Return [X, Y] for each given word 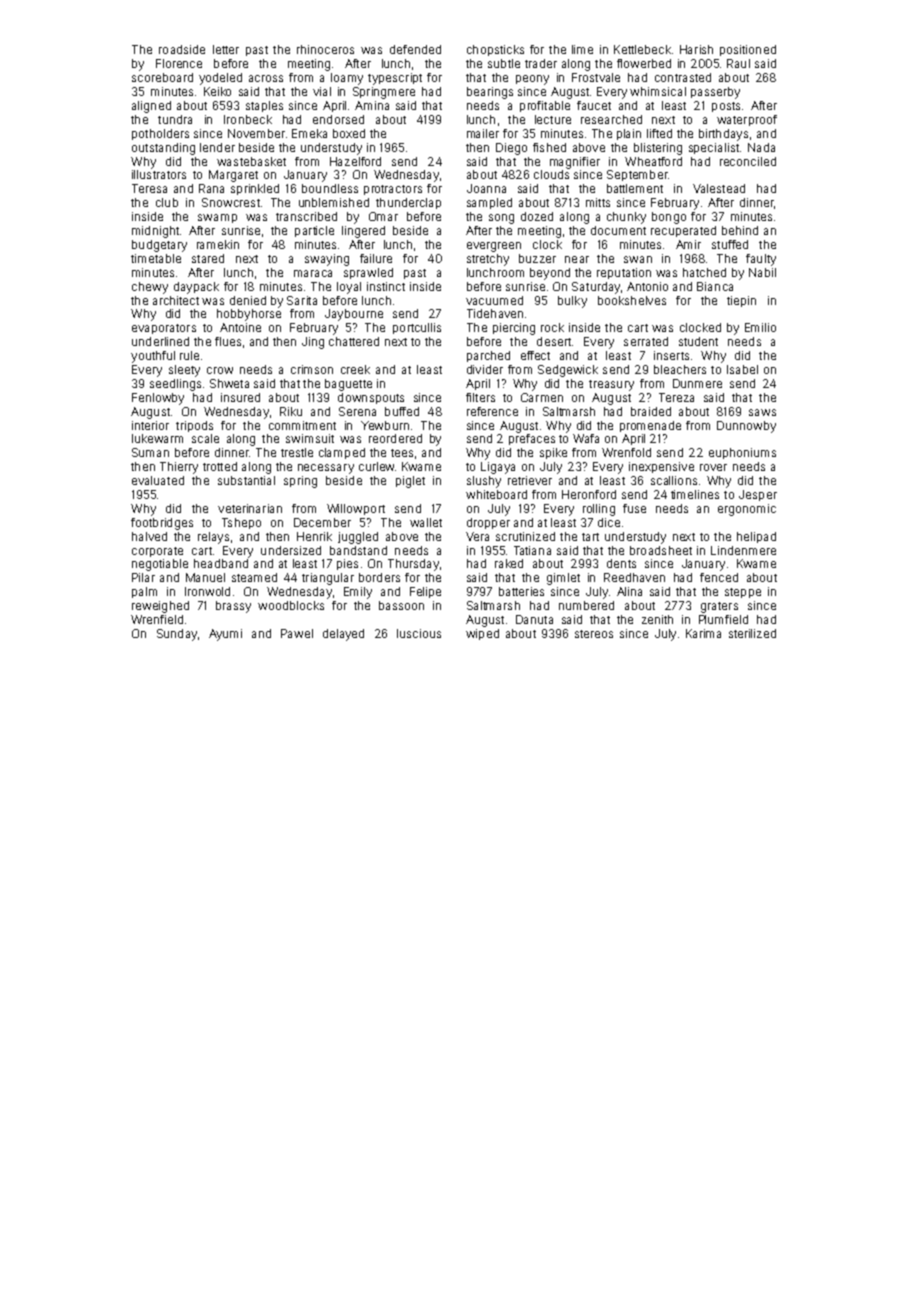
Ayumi [225, 635]
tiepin [741, 301]
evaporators [164, 329]
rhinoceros [325, 49]
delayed [343, 635]
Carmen [542, 397]
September [637, 175]
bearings [490, 93]
